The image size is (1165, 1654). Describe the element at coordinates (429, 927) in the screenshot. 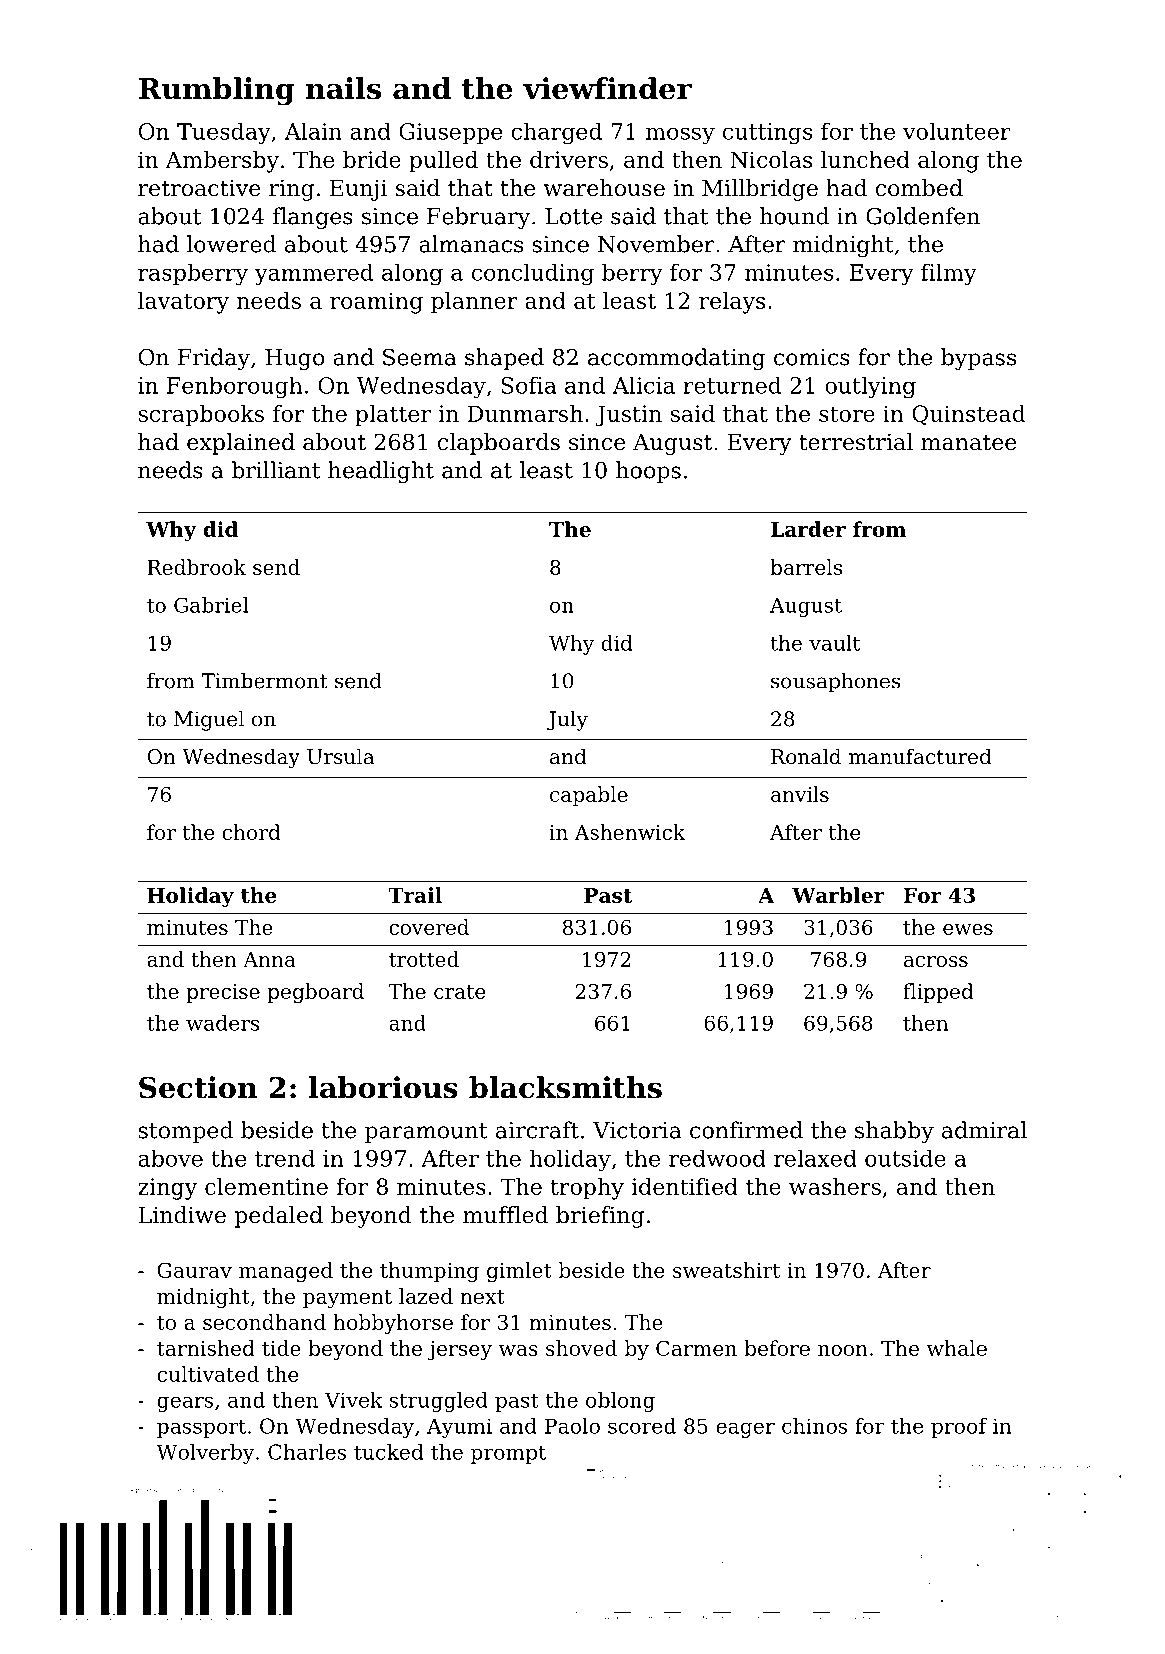

I see `covered` at that location.
